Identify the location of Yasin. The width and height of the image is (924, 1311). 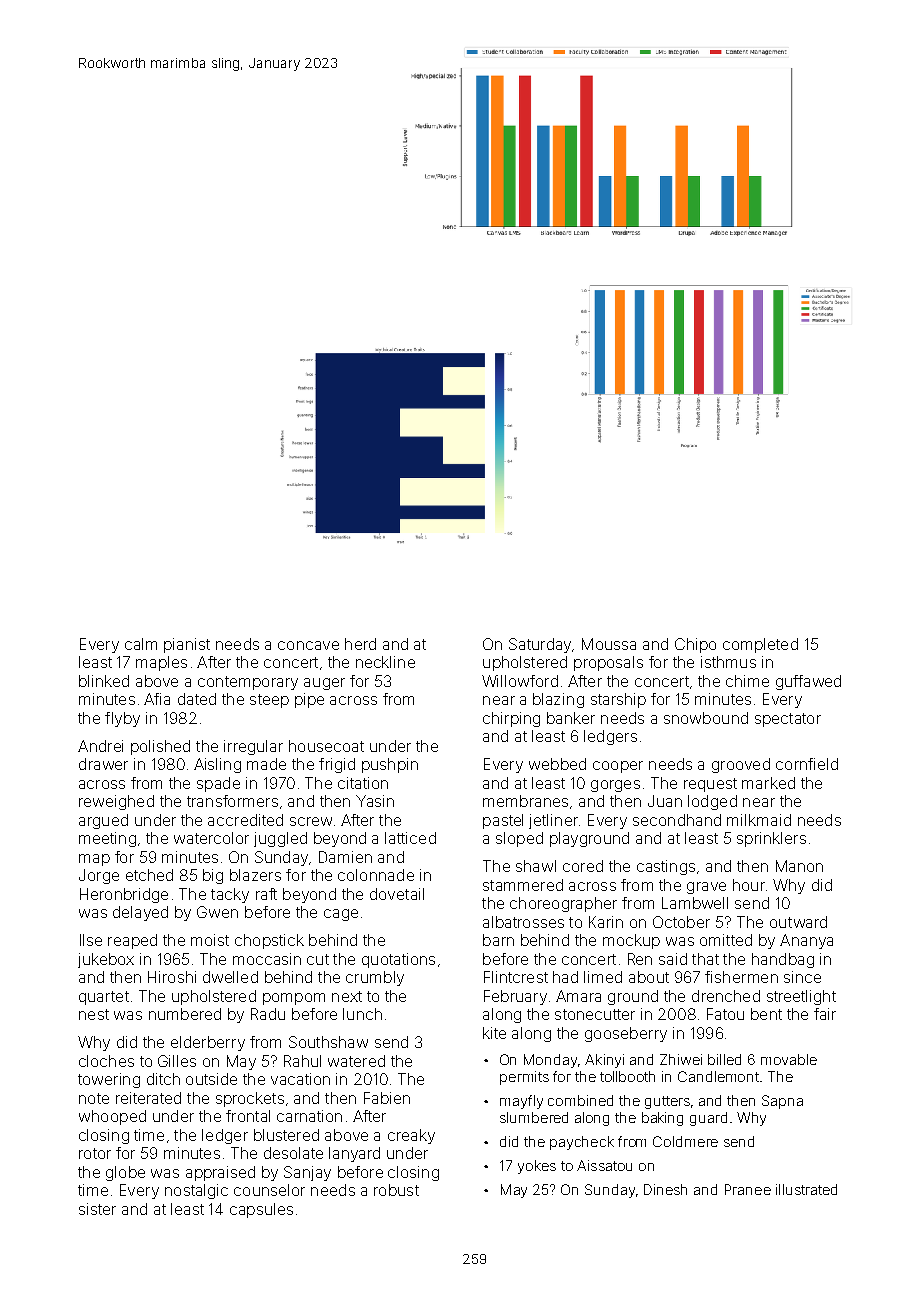
(375, 801).
